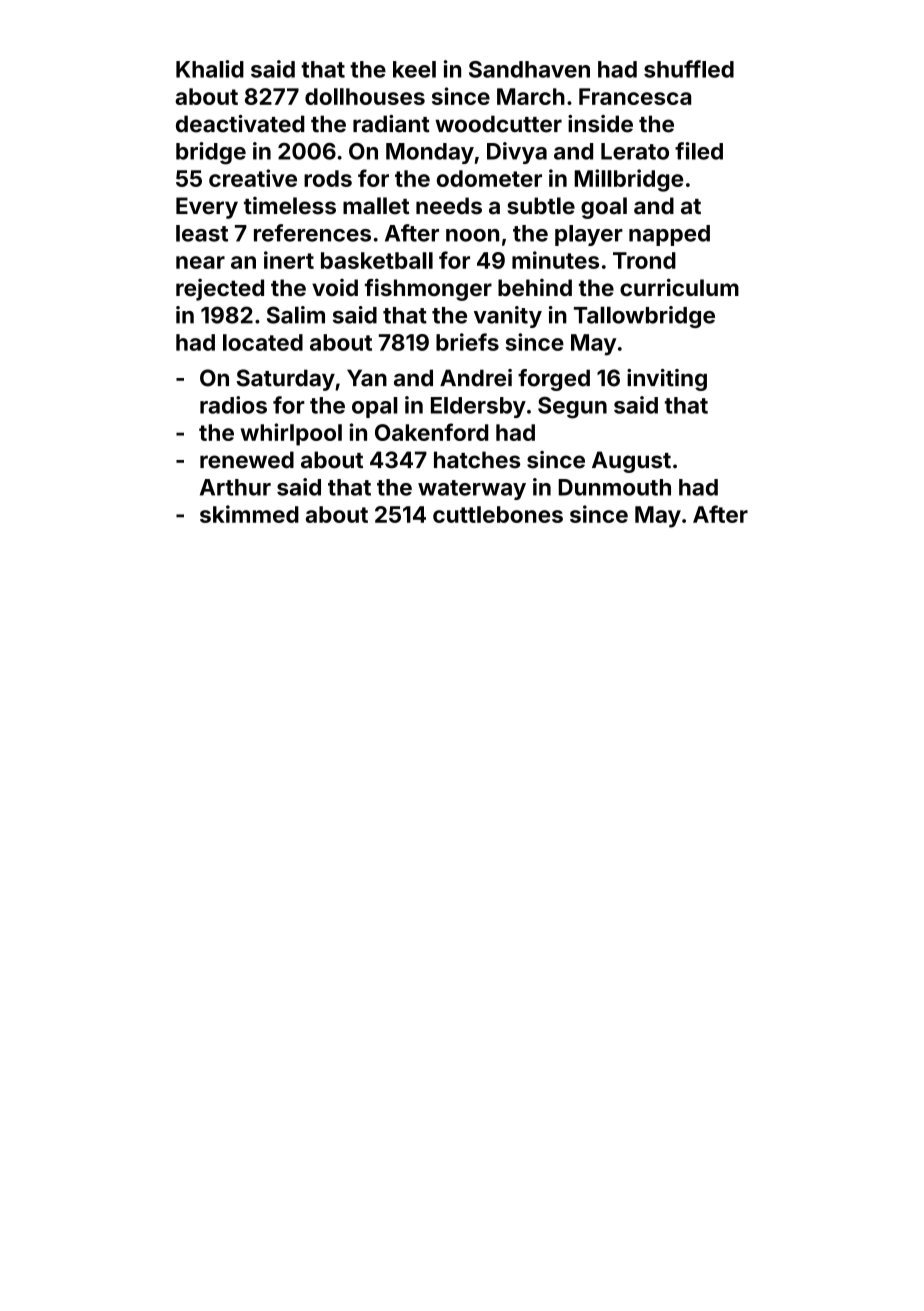  What do you see at coordinates (614, 487) in the page?
I see `Dunmouth` at bounding box center [614, 487].
